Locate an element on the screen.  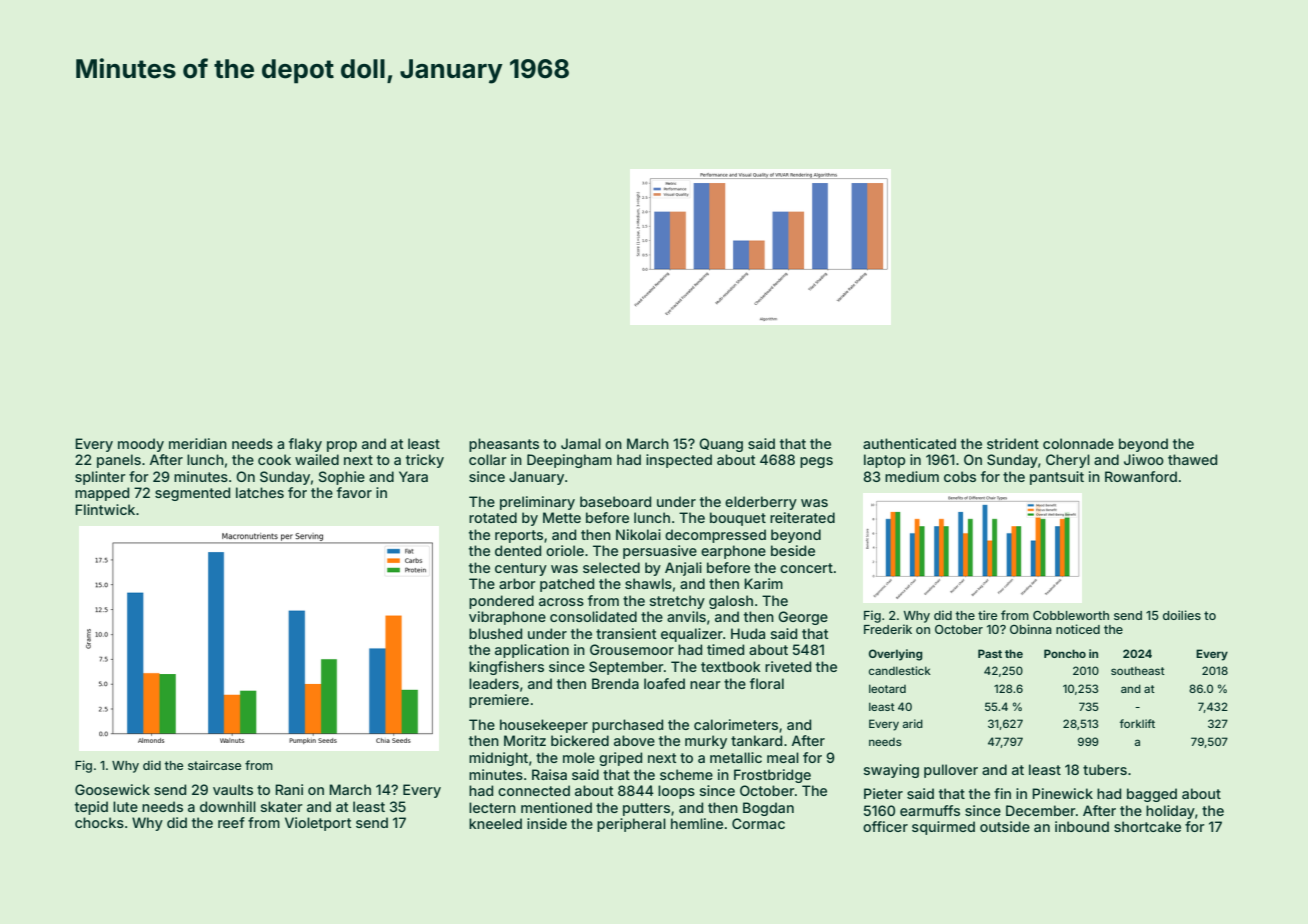
calorimeters is located at coordinates (736, 724).
